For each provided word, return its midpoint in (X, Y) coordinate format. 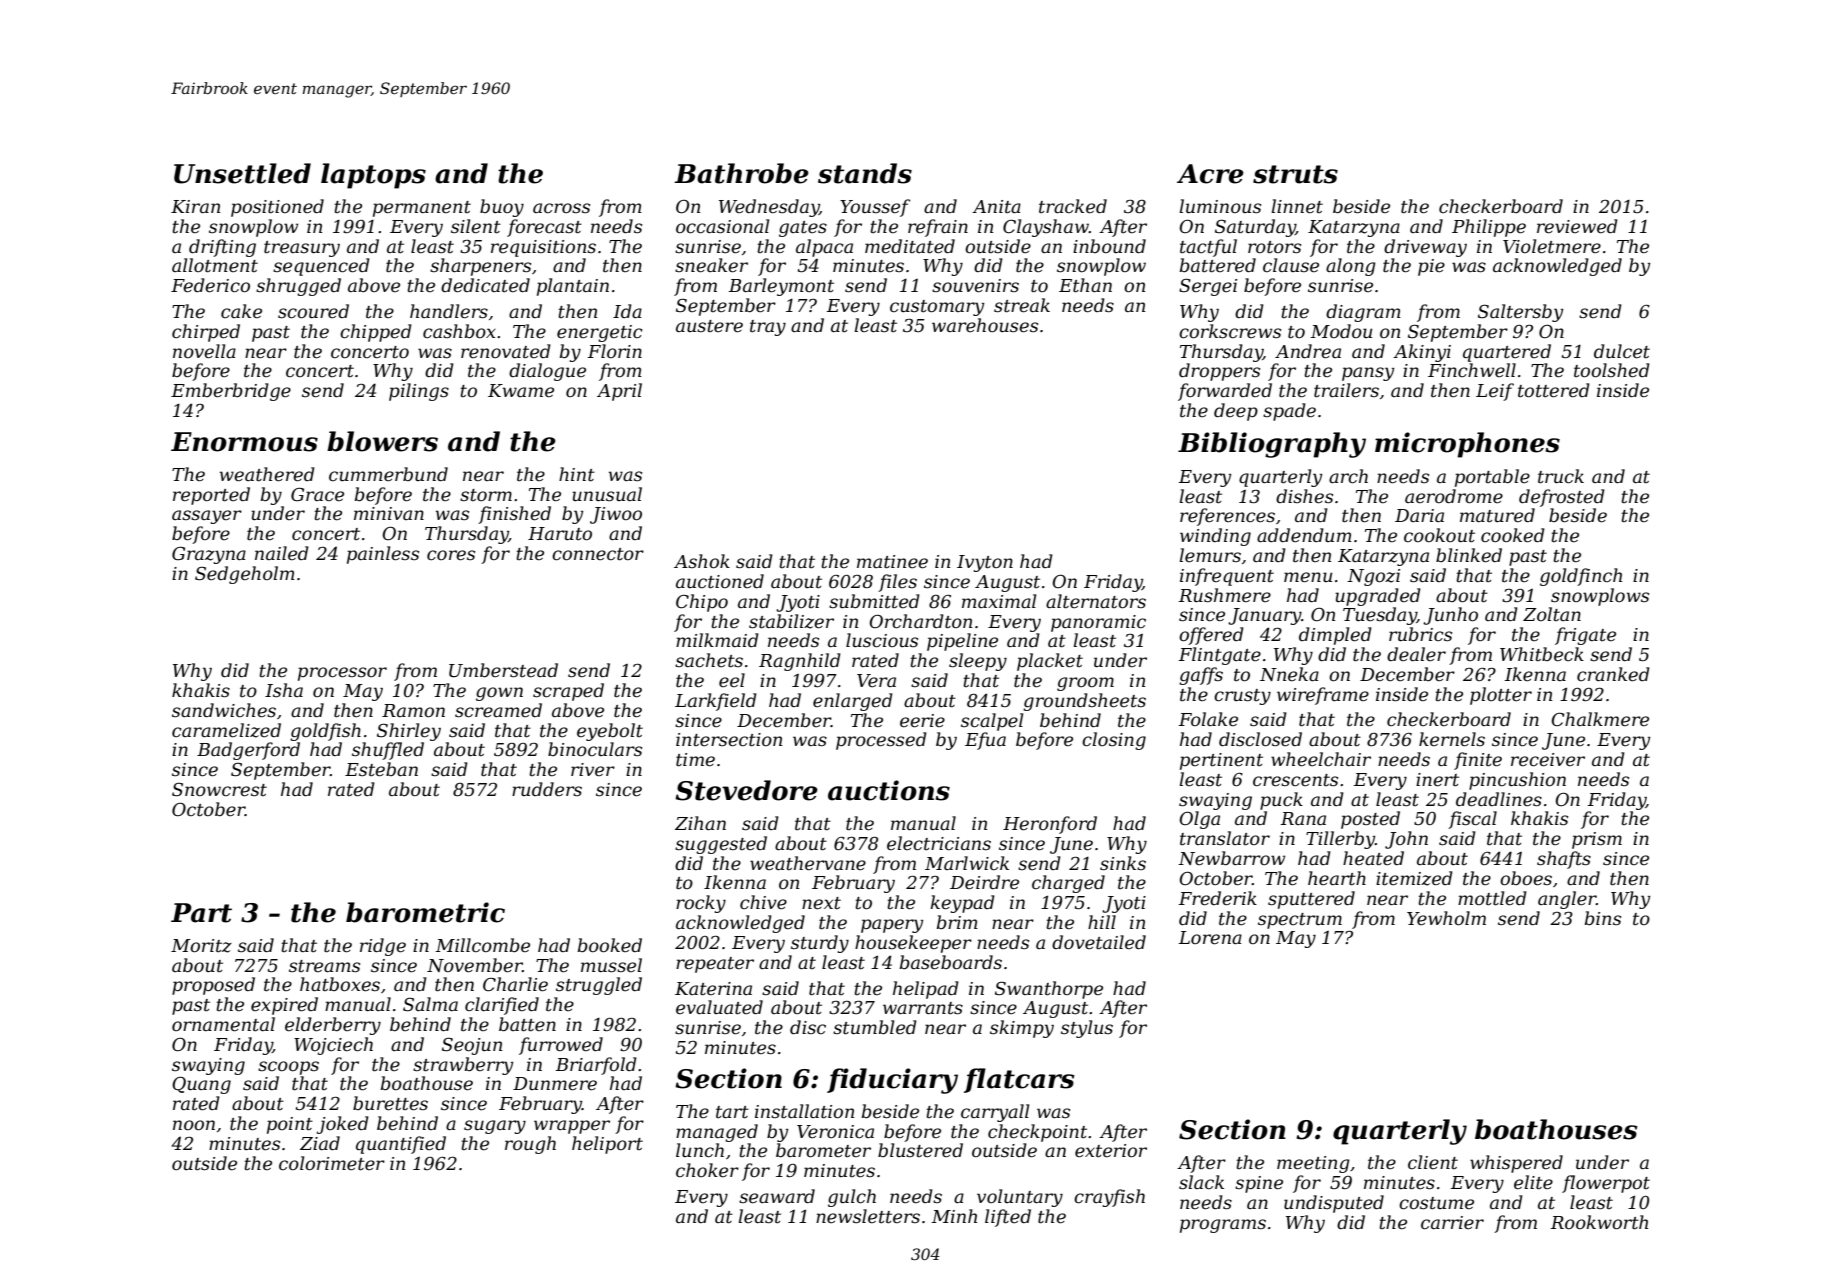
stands (865, 173)
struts (1295, 174)
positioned (277, 208)
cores (451, 555)
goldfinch (1581, 577)
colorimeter (332, 1163)
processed (881, 741)
